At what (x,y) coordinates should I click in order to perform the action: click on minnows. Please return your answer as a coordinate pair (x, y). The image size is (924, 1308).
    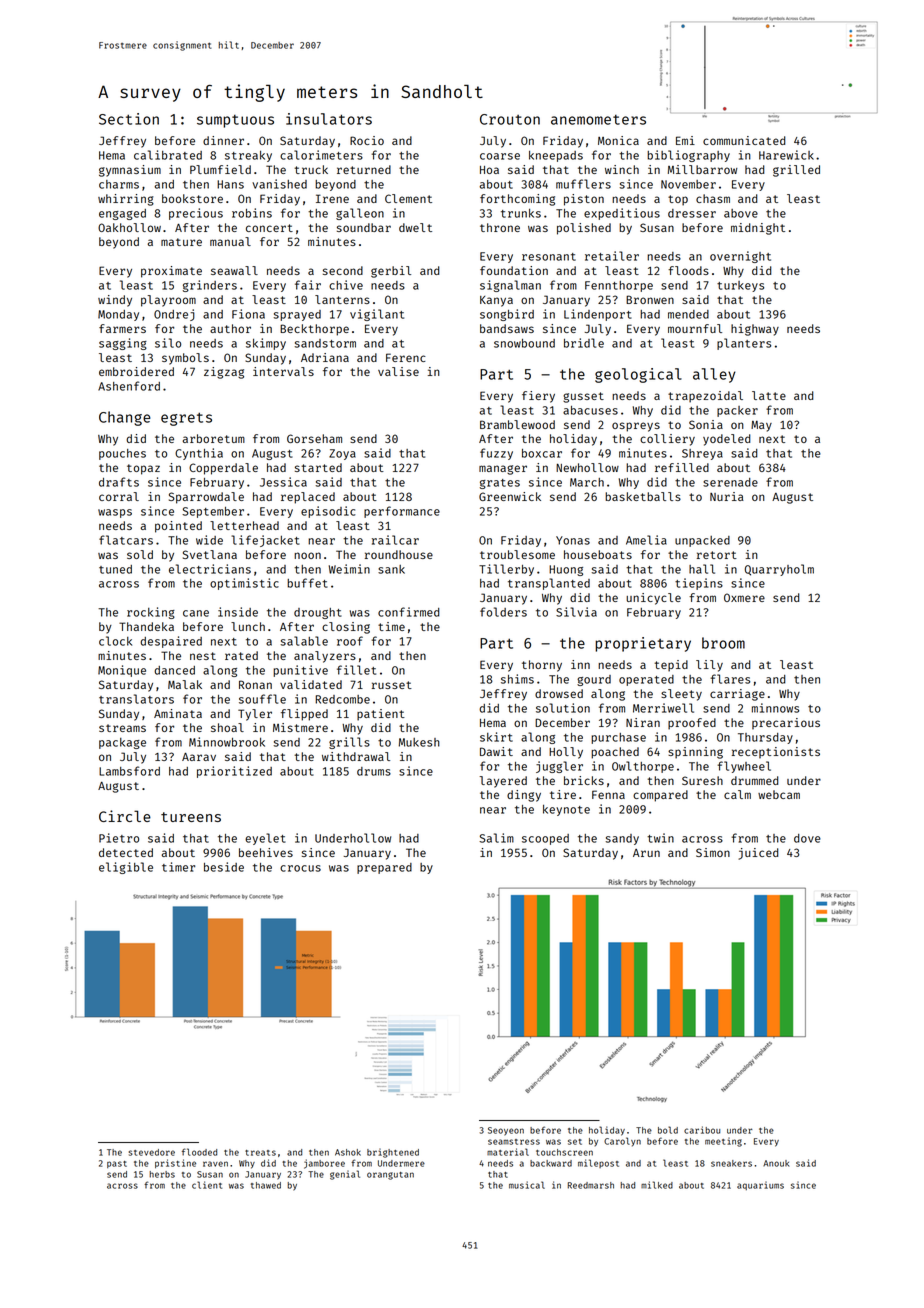
    Looking at the image, I should click on (775, 708).
